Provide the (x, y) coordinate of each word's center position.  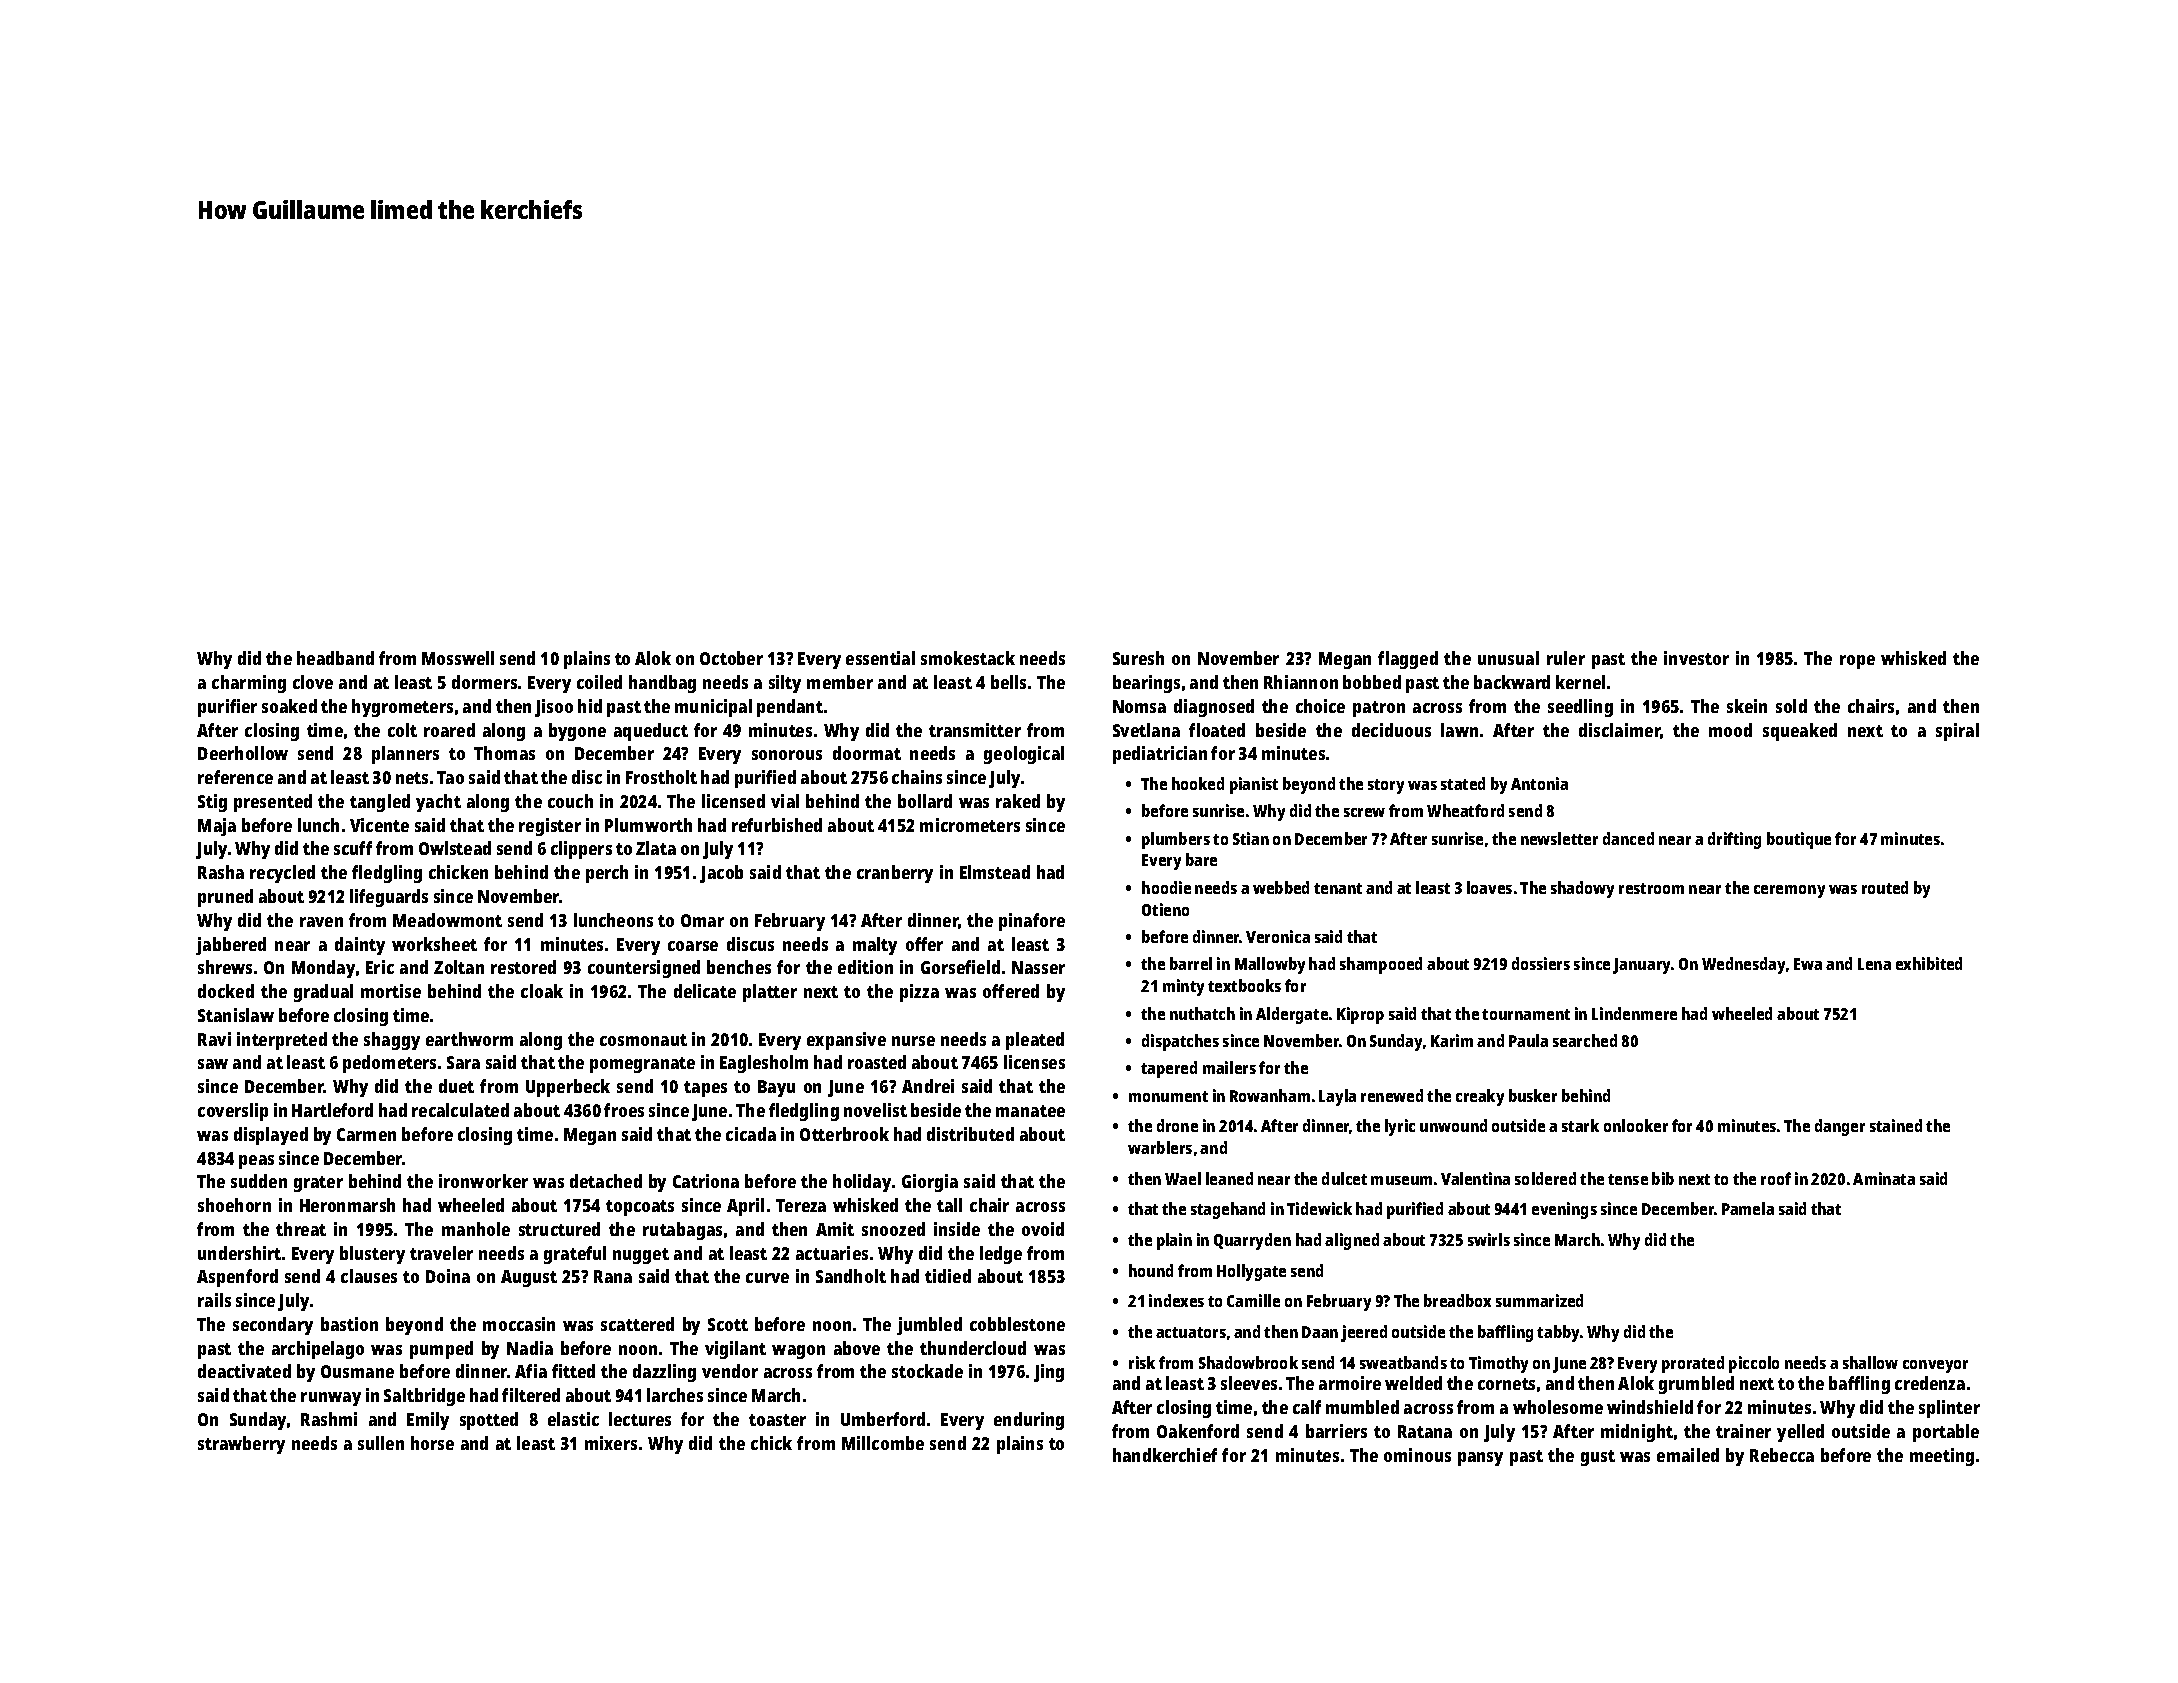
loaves (1489, 887)
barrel (1191, 963)
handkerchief (1165, 1455)
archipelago (318, 1350)
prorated (1693, 1364)
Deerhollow (243, 753)
